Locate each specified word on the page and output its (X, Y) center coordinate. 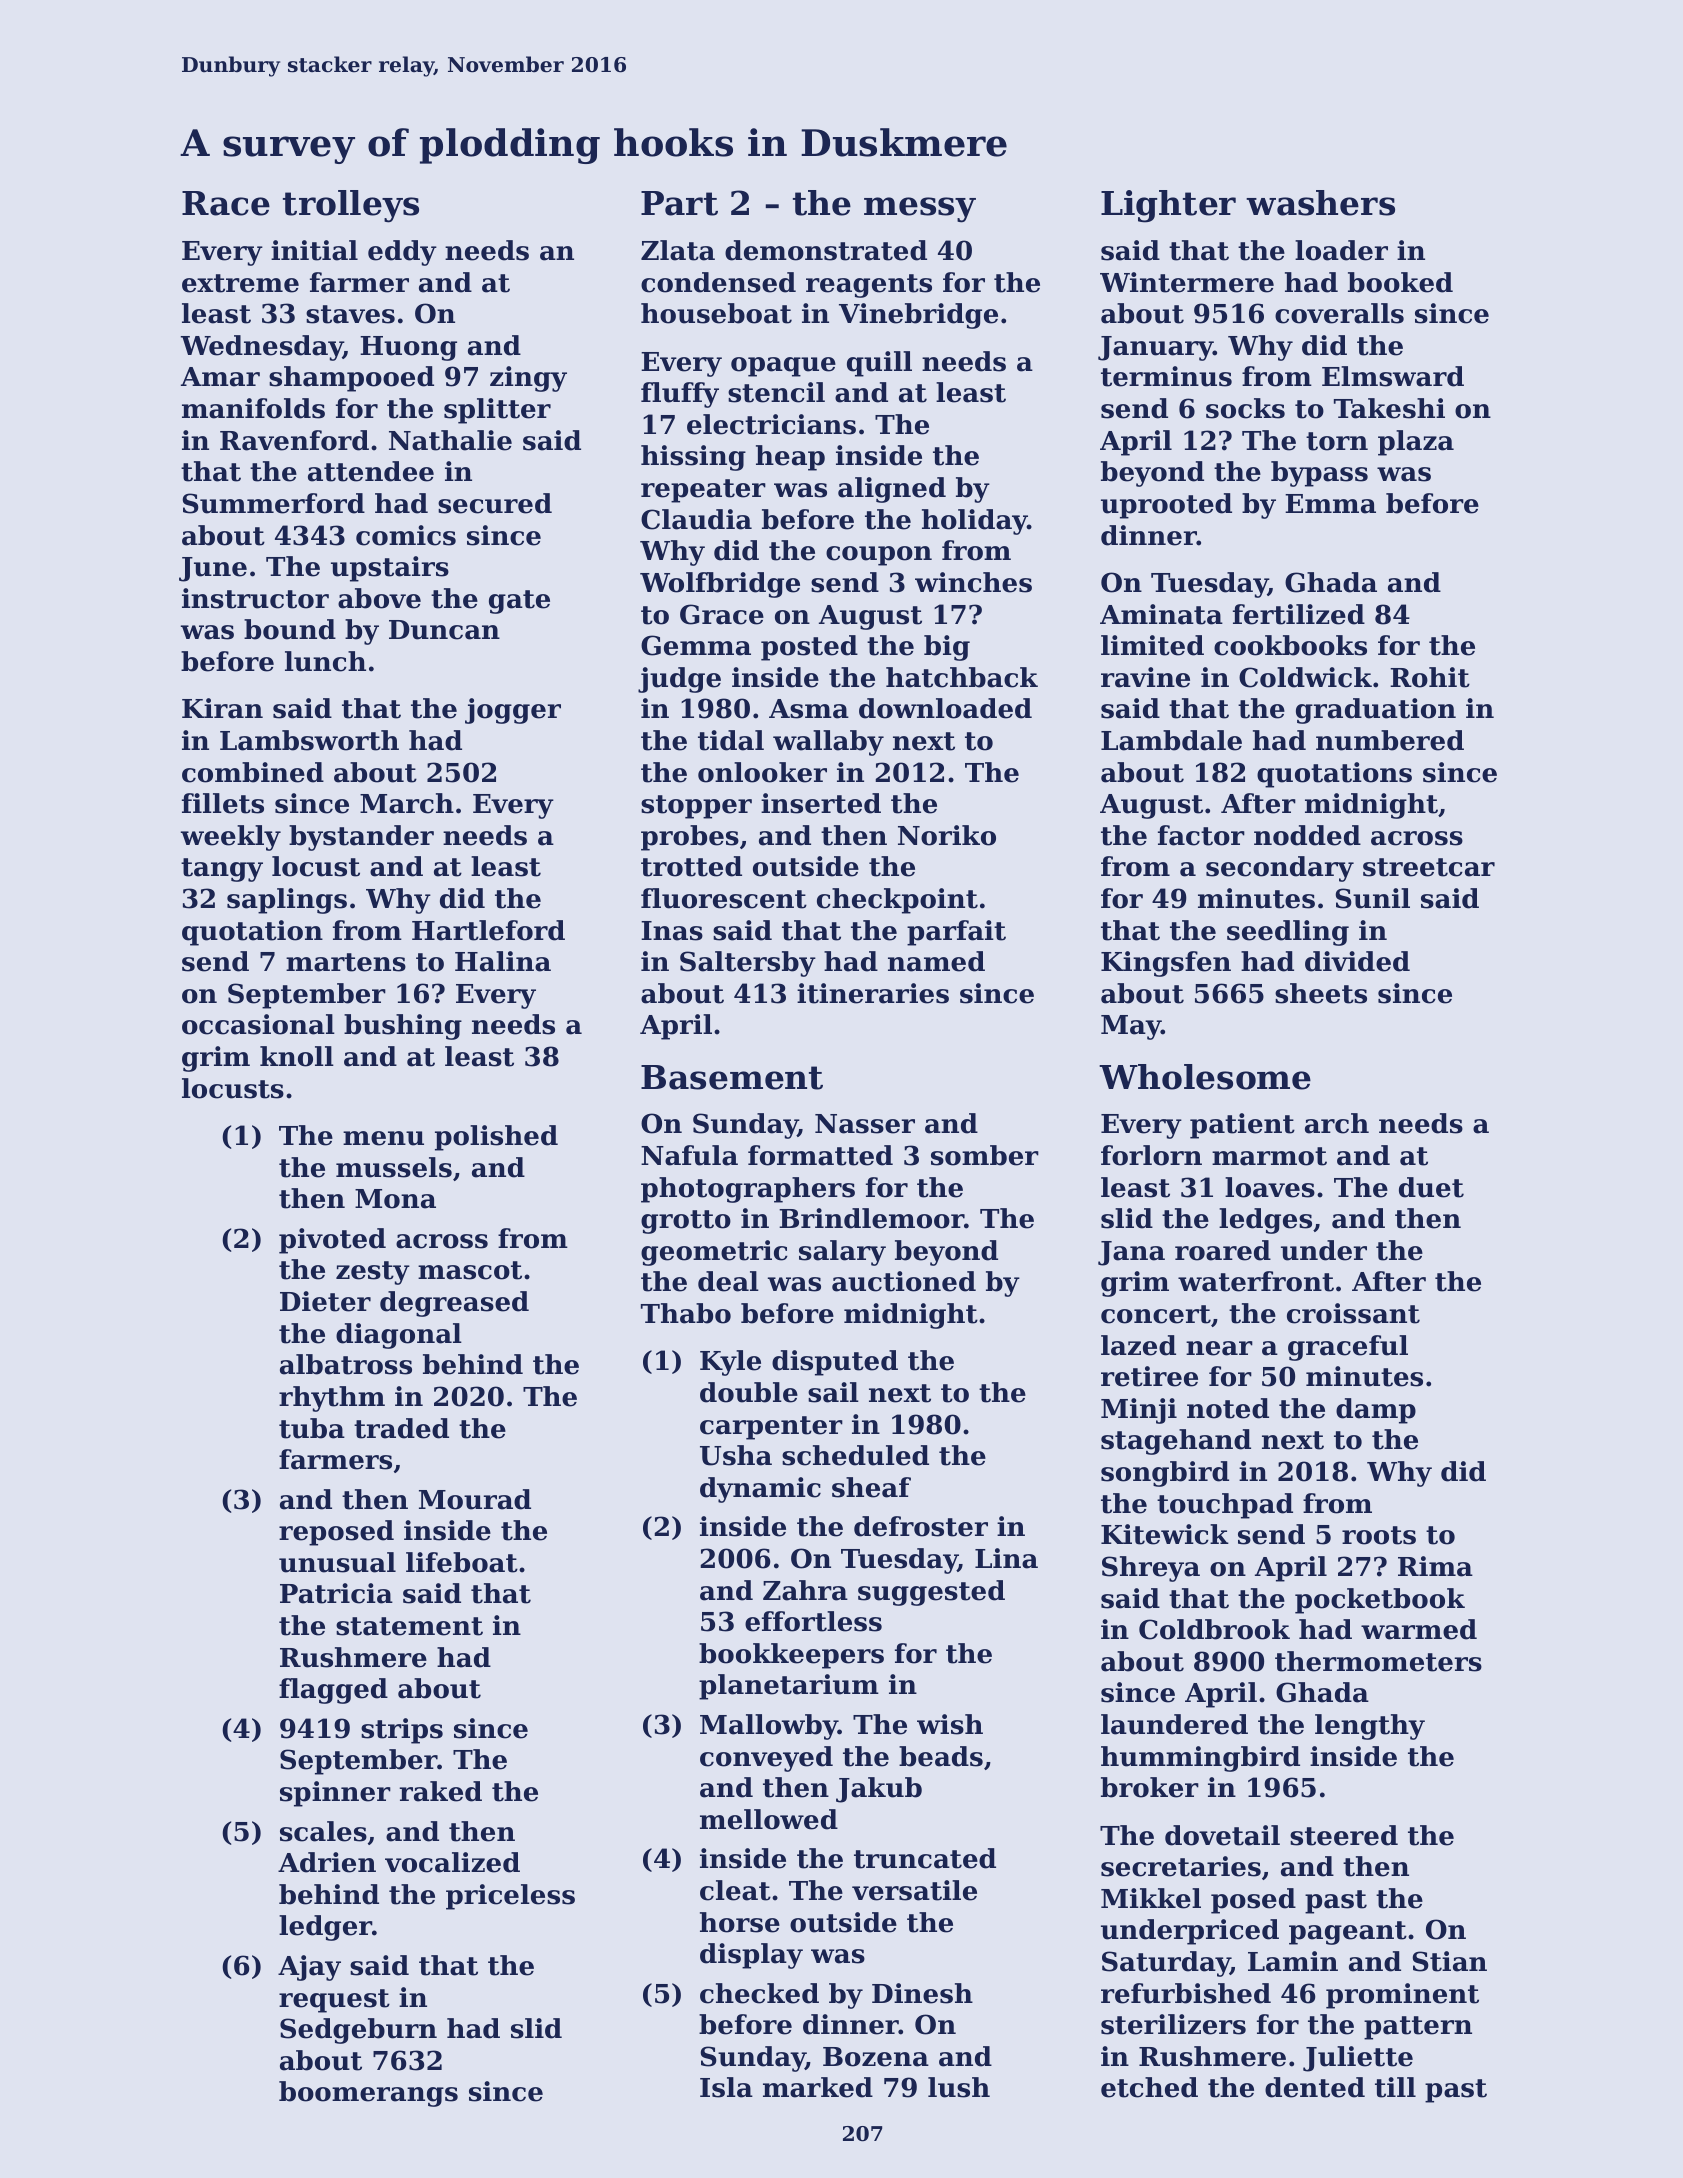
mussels (394, 1167)
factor (1201, 835)
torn (1337, 441)
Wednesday (262, 348)
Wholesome (1205, 1077)
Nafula (689, 1155)
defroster (921, 1526)
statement (409, 1626)
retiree (1149, 1376)
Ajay (309, 1968)
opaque (783, 367)
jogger (513, 711)
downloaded (945, 708)
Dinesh (922, 1993)
